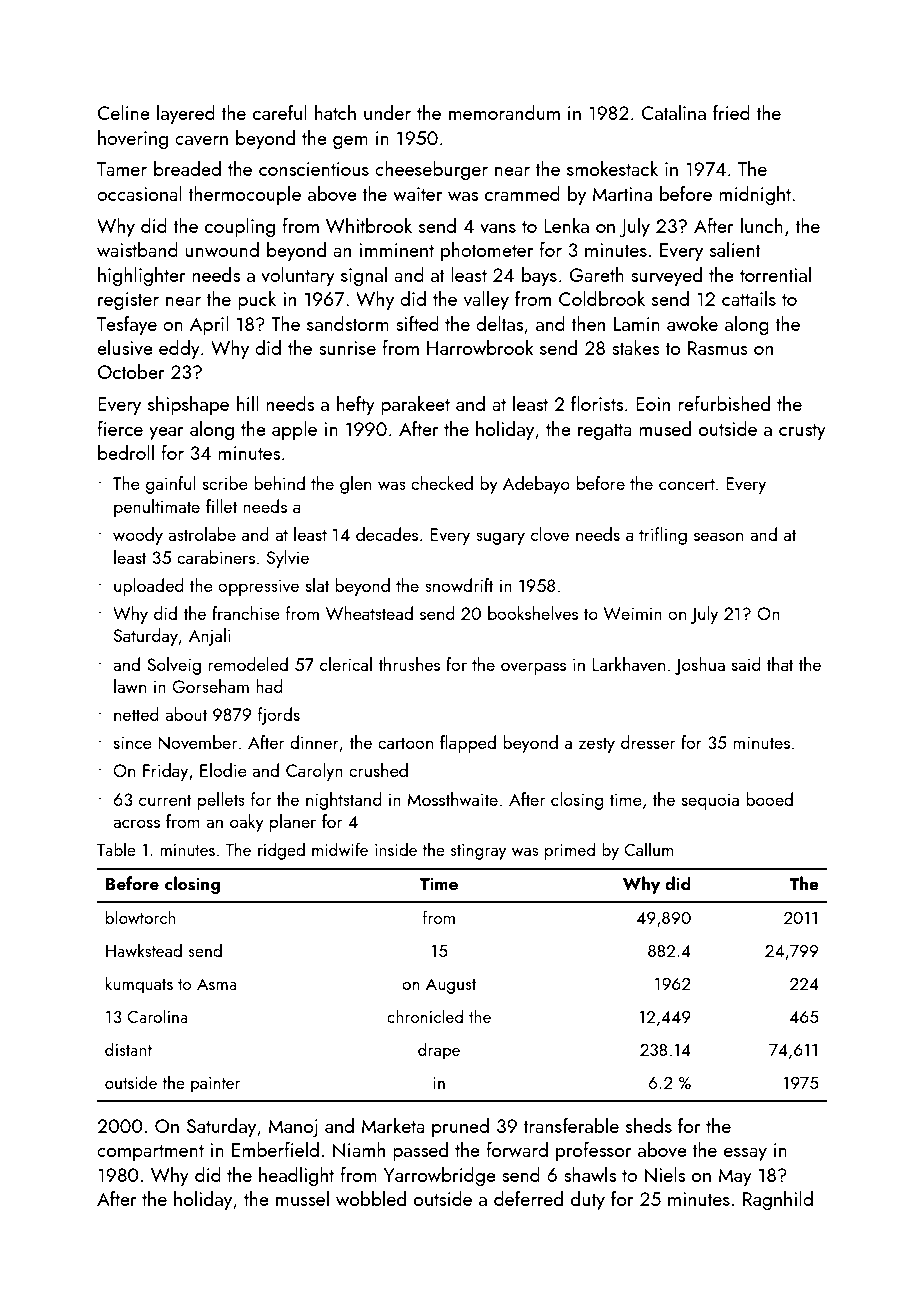 Image resolution: width=924 pixels, height=1308 pixels. I want to click on memorandum, so click(504, 112).
